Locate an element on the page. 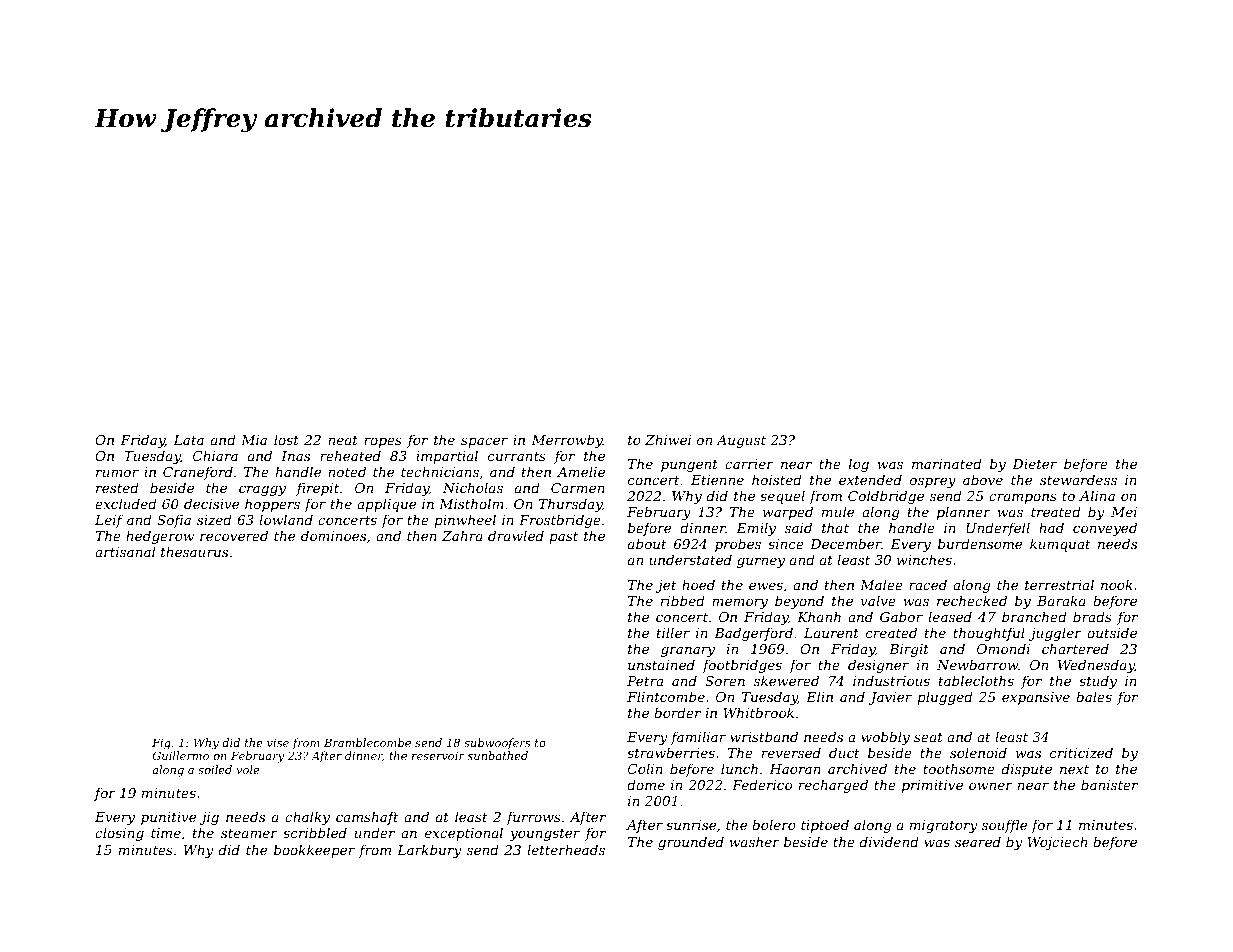 The width and height of the document is (1233, 952). crampons is located at coordinates (1023, 499).
